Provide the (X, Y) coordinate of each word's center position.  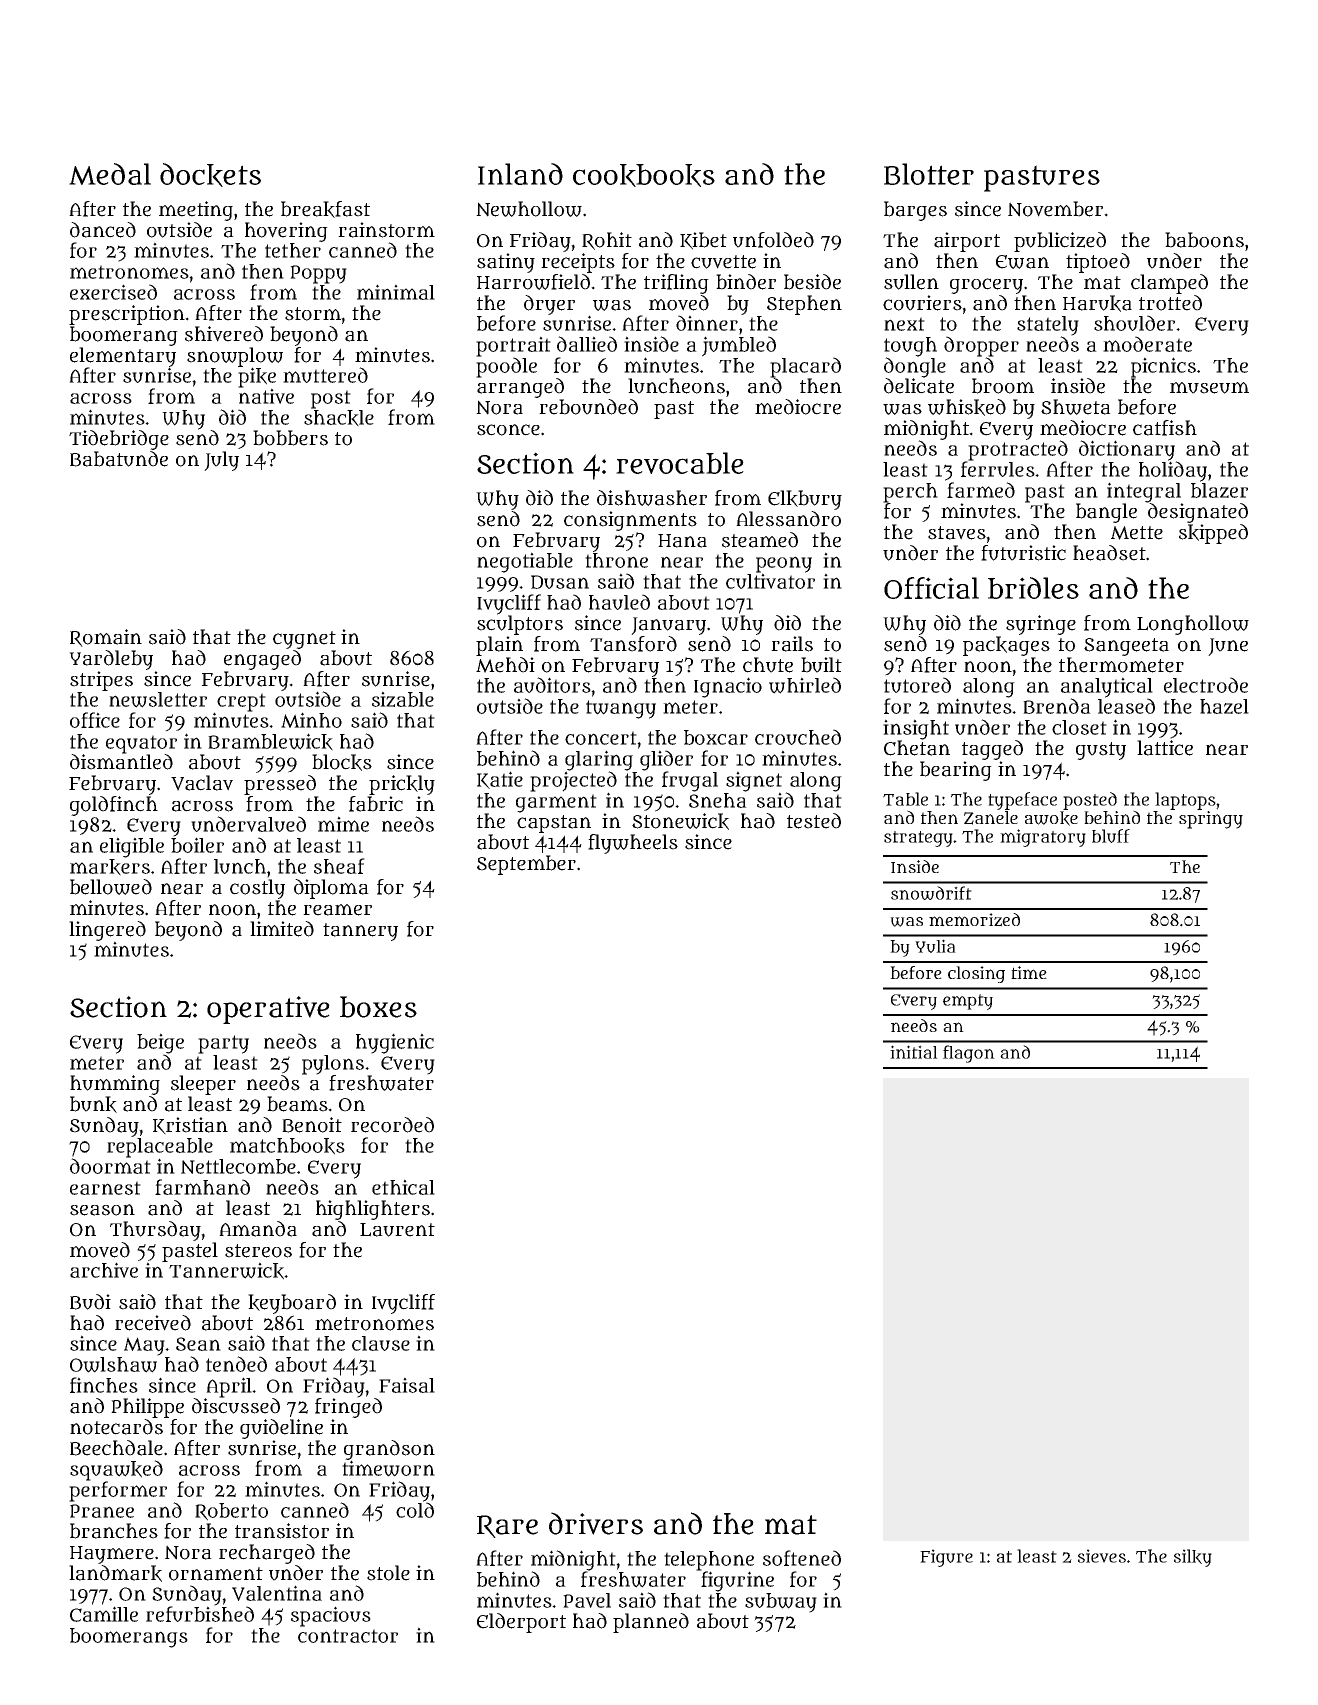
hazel (1224, 706)
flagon (969, 1054)
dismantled (121, 762)
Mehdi (505, 665)
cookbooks (644, 175)
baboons (1204, 240)
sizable (403, 699)
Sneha (718, 800)
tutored (917, 685)
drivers (596, 1523)
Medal (110, 174)
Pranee (102, 1511)
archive (104, 1270)
